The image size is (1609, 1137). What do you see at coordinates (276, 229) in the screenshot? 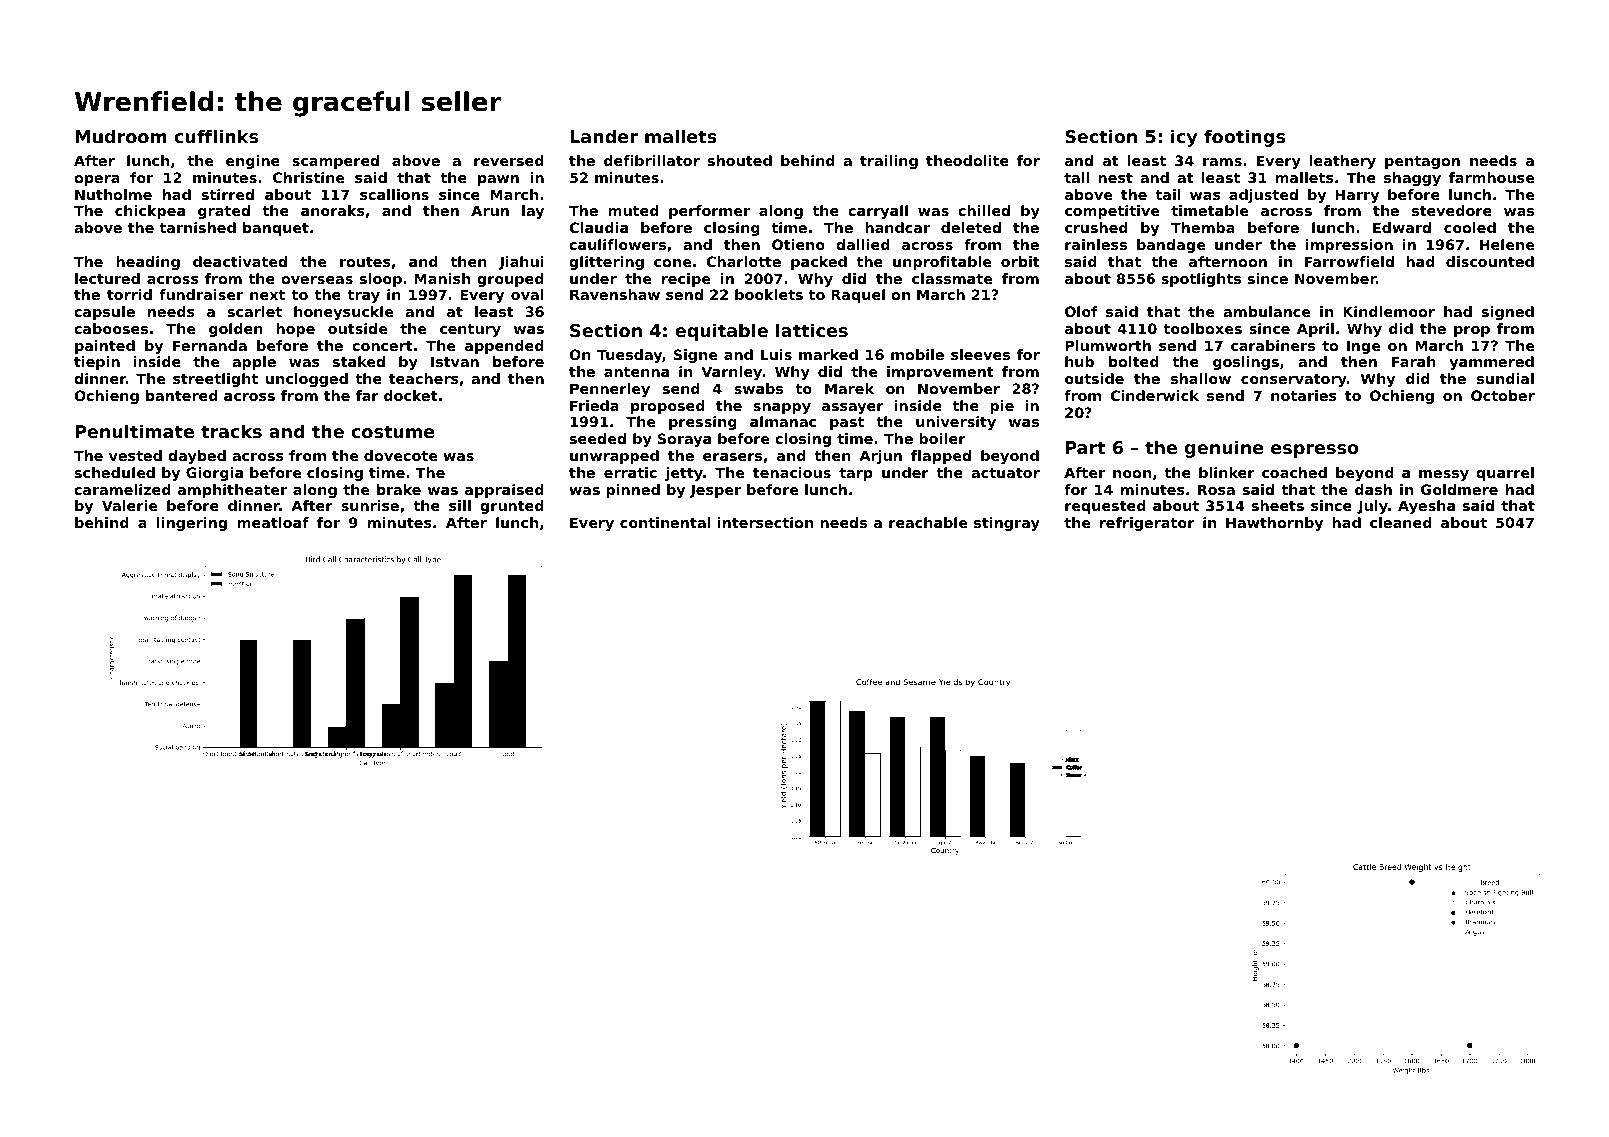
I see `banquet` at bounding box center [276, 229].
